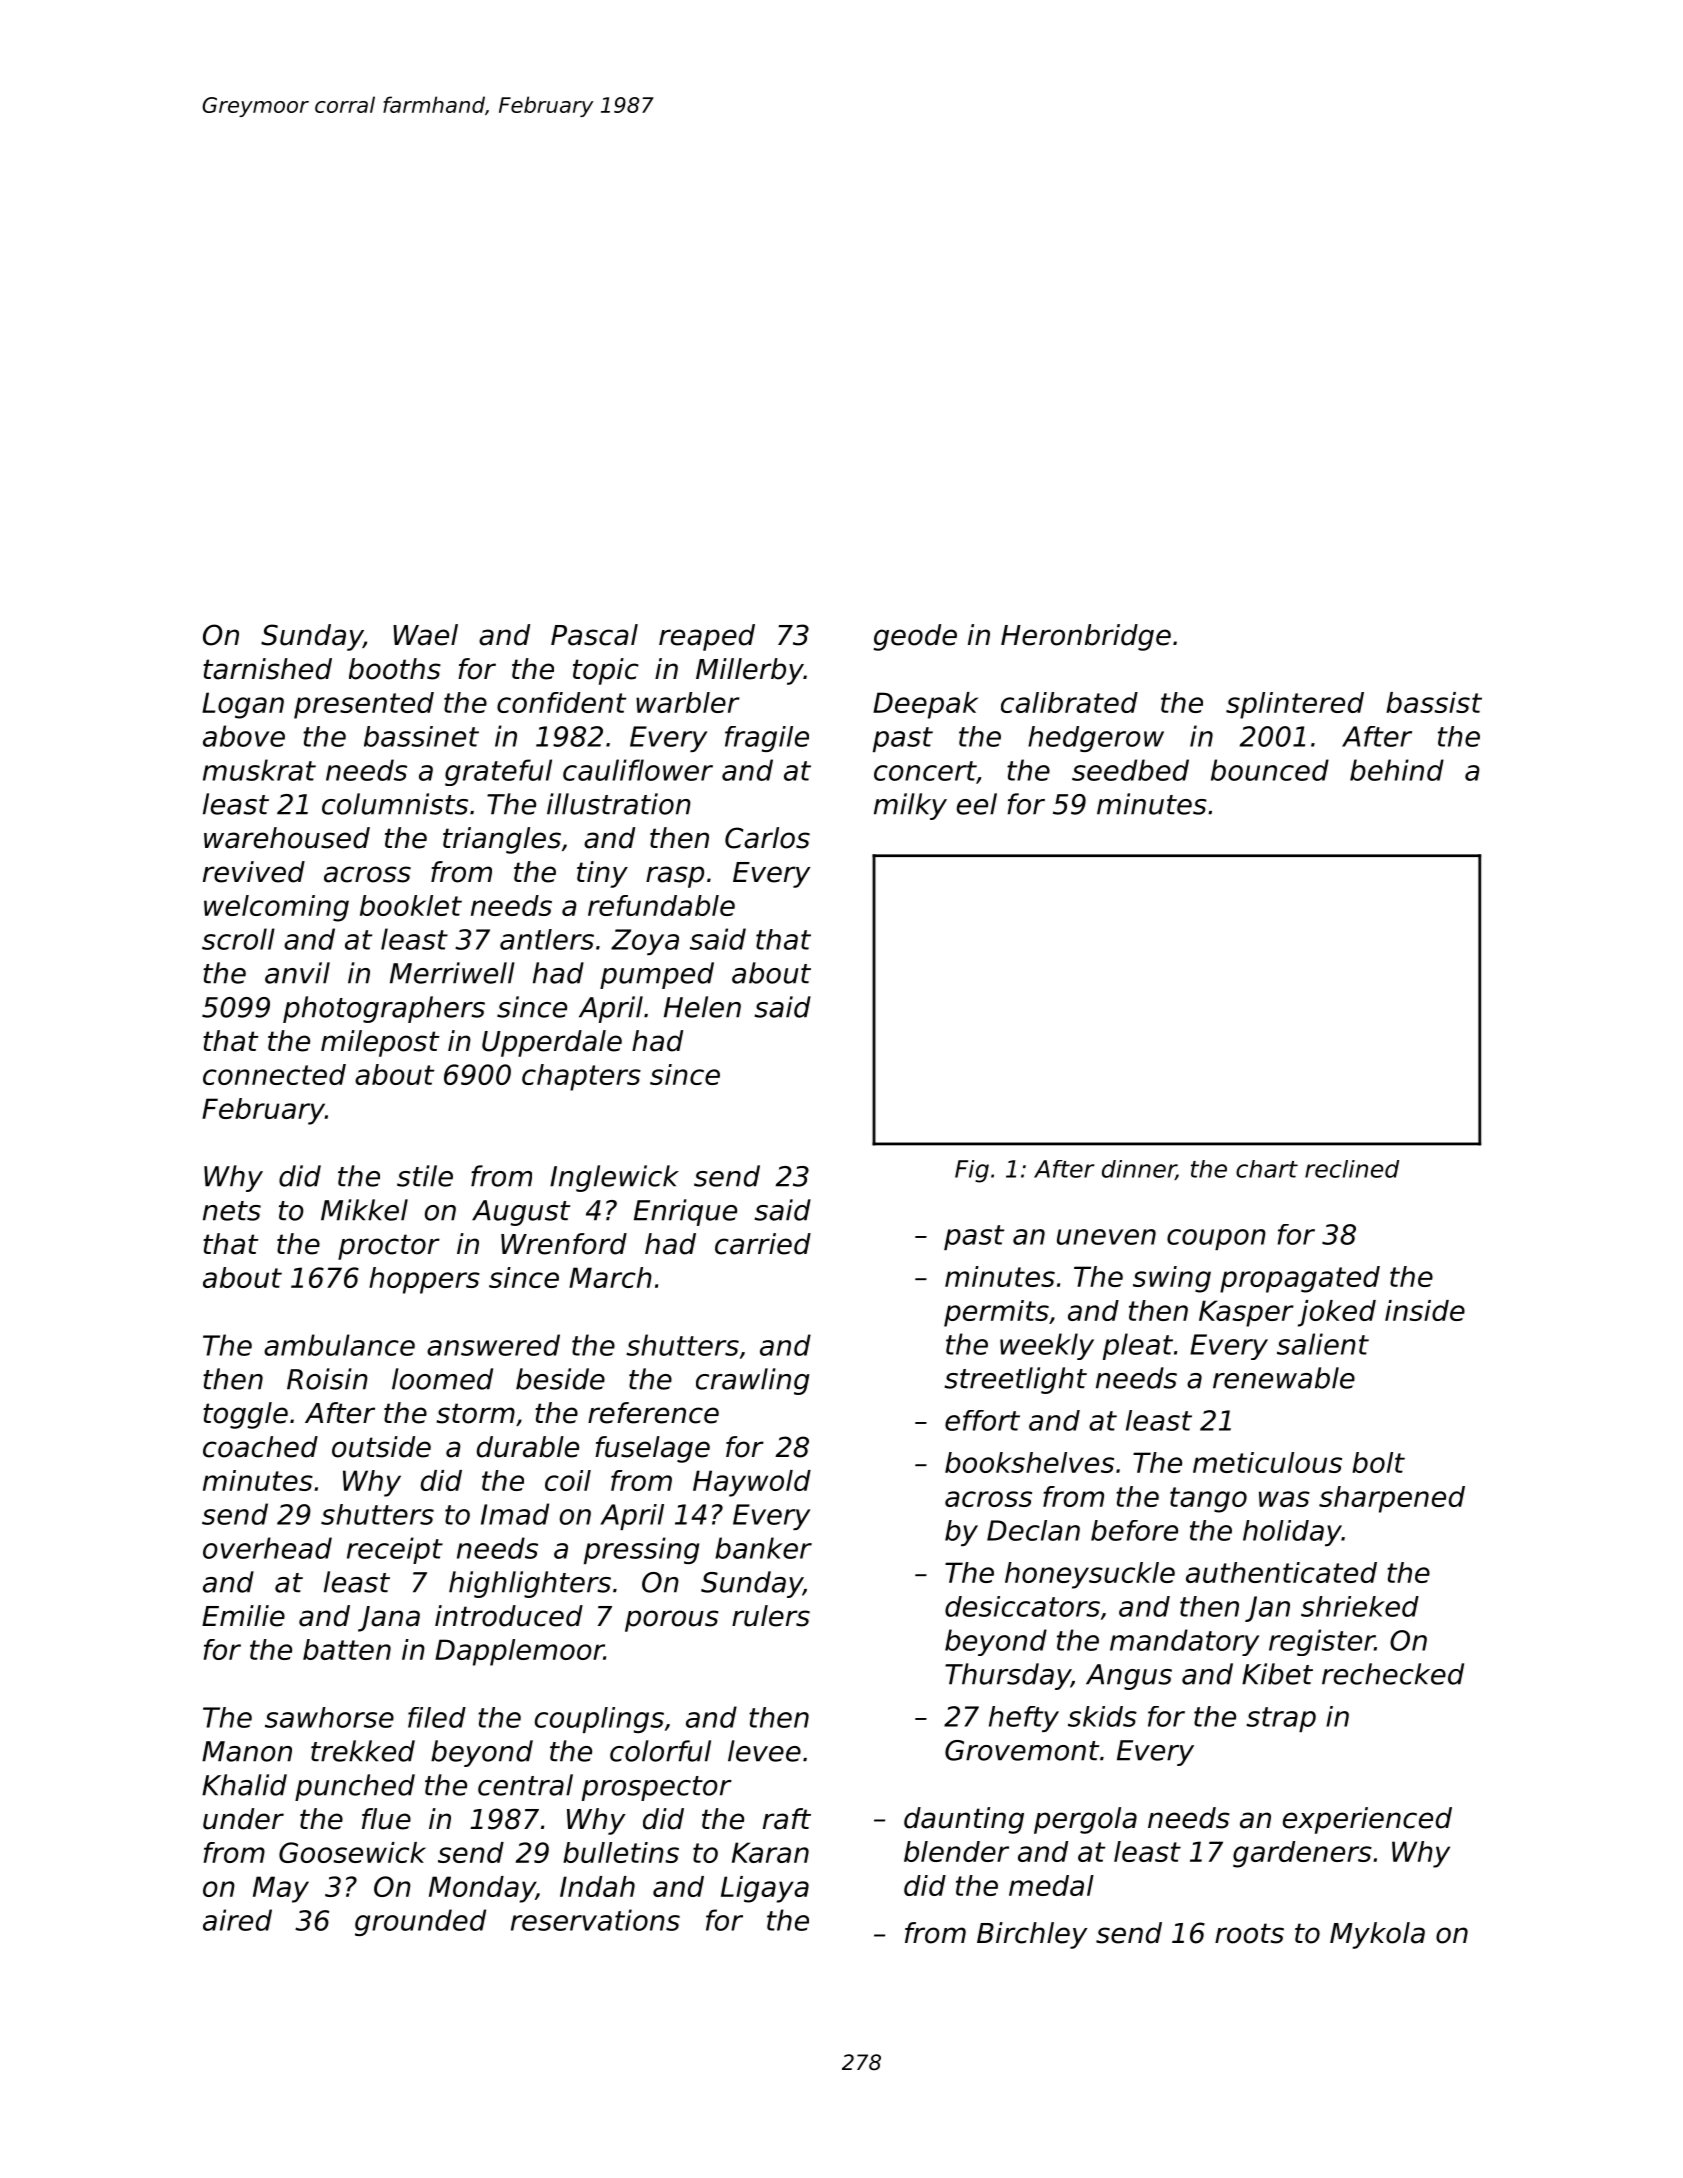  I want to click on reclined, so click(1352, 1169).
